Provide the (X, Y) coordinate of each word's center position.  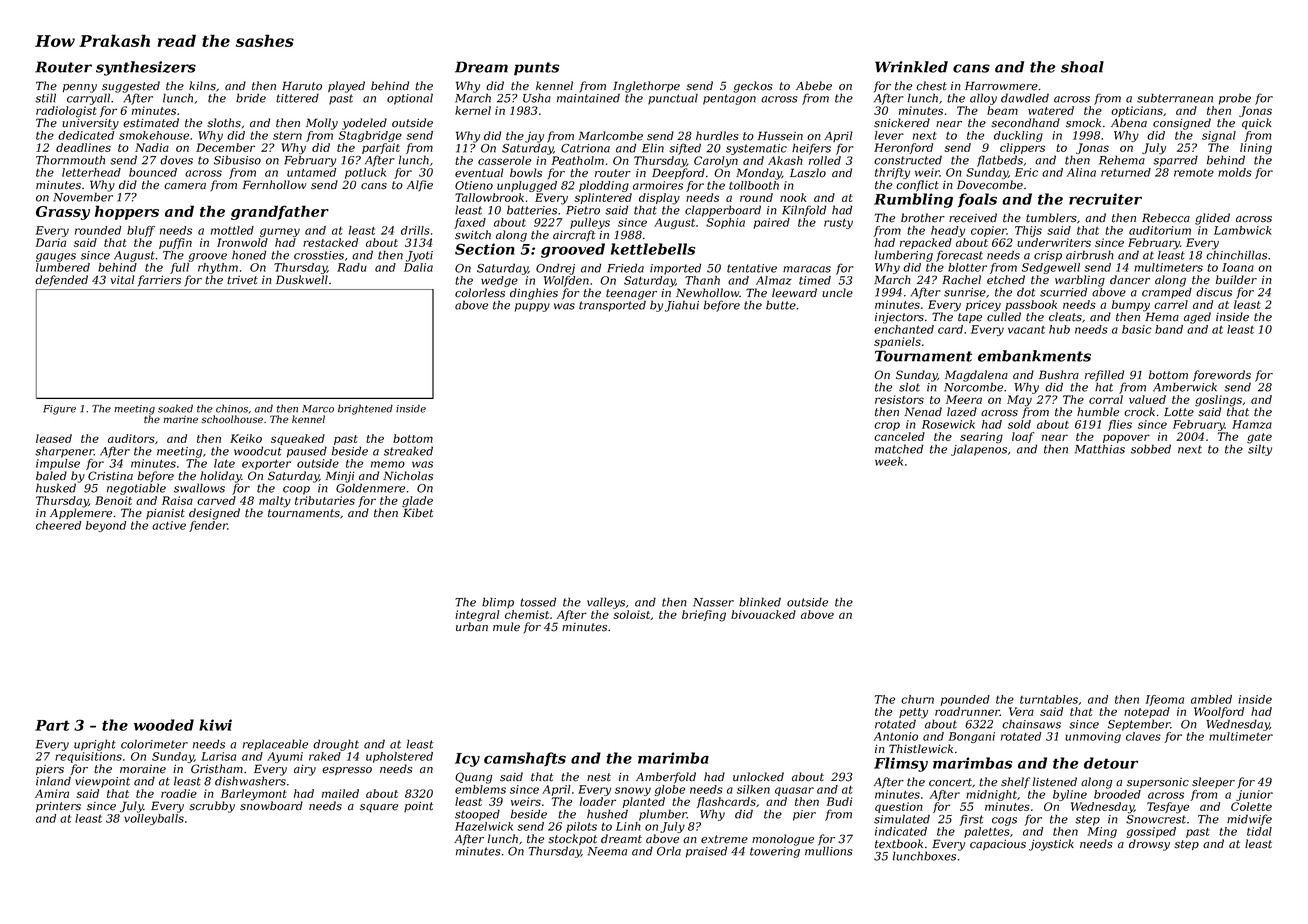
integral (477, 616)
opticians (1137, 111)
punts (536, 69)
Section (485, 249)
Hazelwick (484, 826)
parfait (381, 148)
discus (1214, 292)
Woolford (1219, 712)
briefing (704, 616)
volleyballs (154, 819)
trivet (242, 280)
